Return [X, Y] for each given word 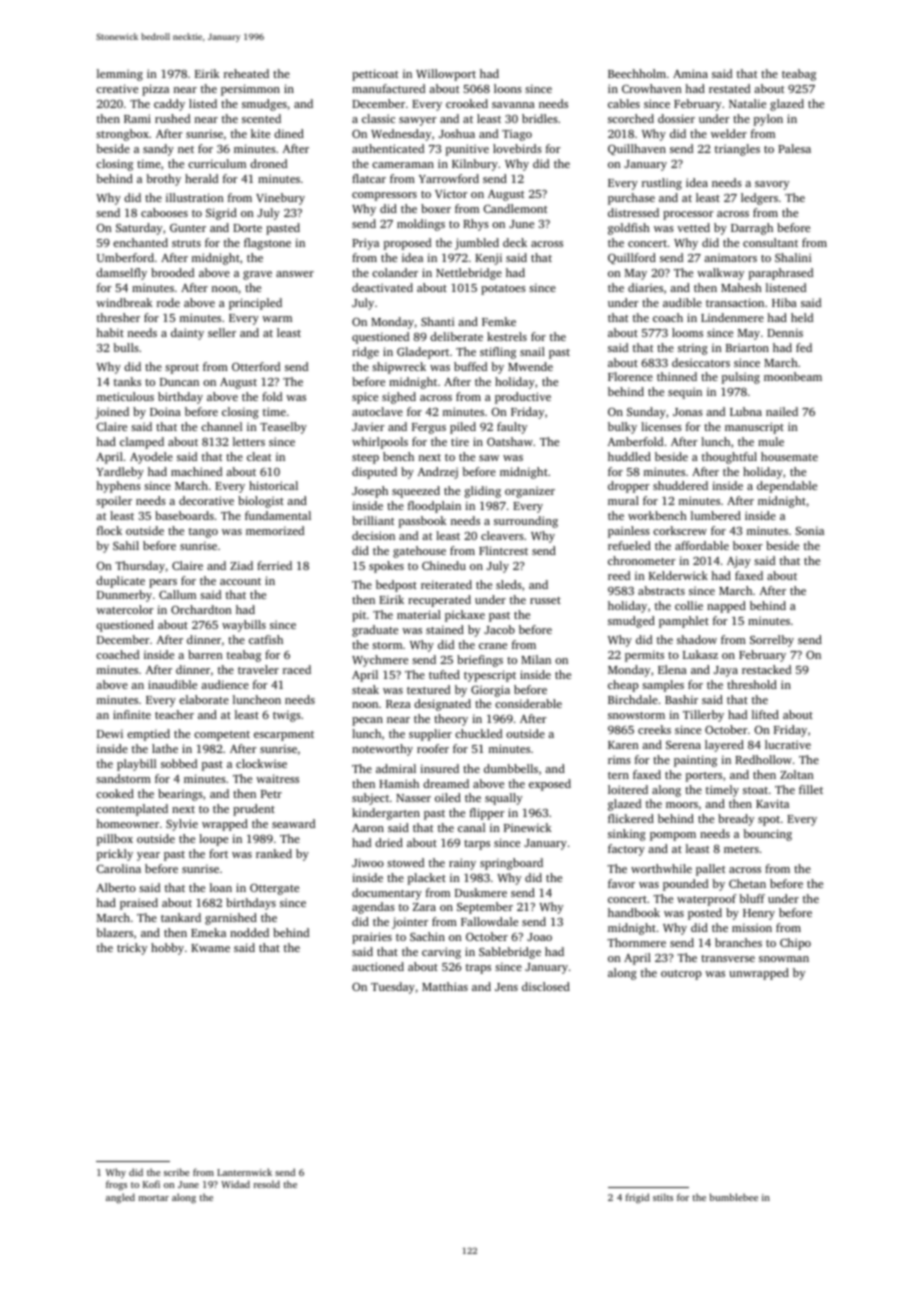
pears [163, 583]
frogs [116, 1185]
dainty [187, 334]
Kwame [210, 948]
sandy [158, 150]
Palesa [794, 148]
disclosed [546, 986]
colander [395, 272]
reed [619, 575]
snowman [784, 959]
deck [515, 242]
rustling [662, 184]
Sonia [809, 530]
